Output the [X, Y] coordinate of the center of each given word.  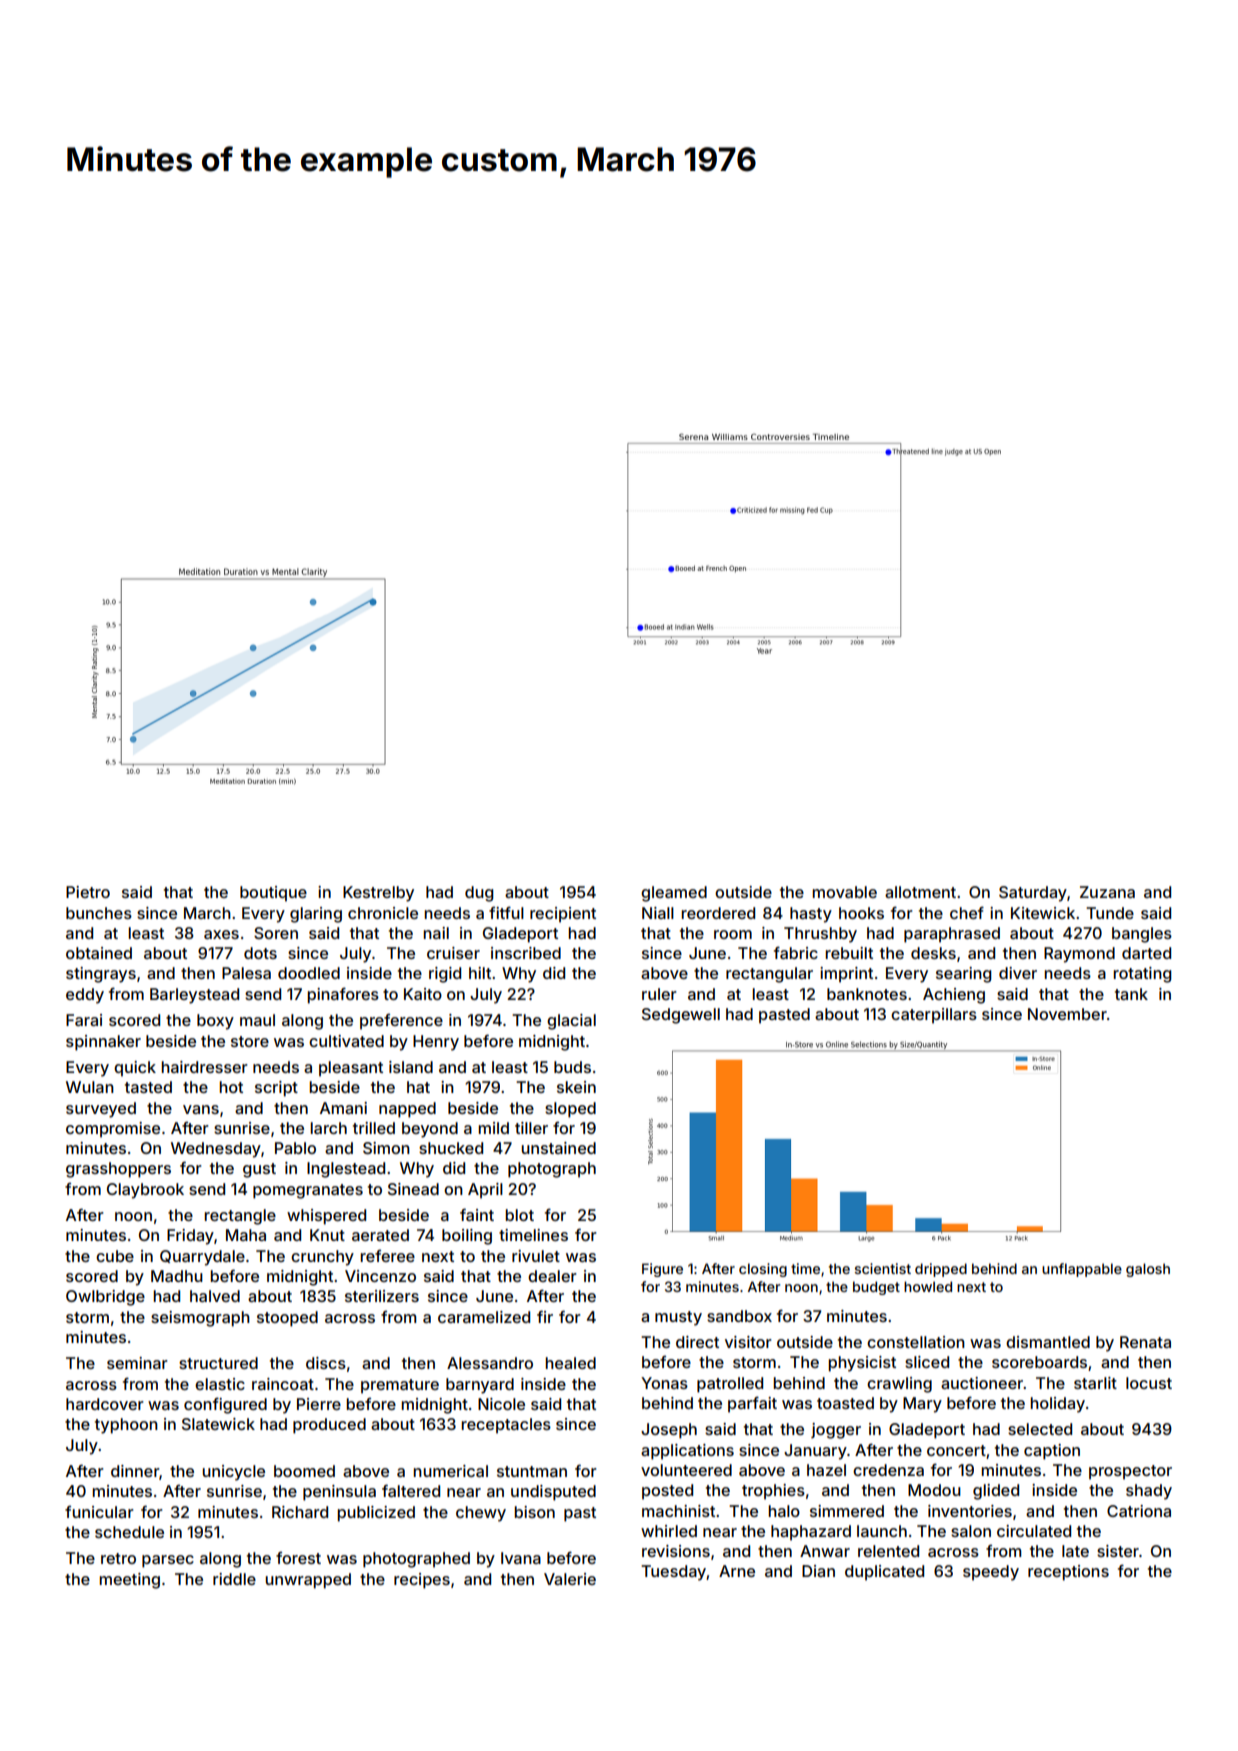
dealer [552, 1276]
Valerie [570, 1579]
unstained [558, 1148]
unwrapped [308, 1581]
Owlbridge [105, 1298]
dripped [941, 1270]
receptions [1068, 1573]
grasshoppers [118, 1170]
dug [479, 894]
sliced [927, 1362]
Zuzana [1107, 892]
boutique [273, 894]
